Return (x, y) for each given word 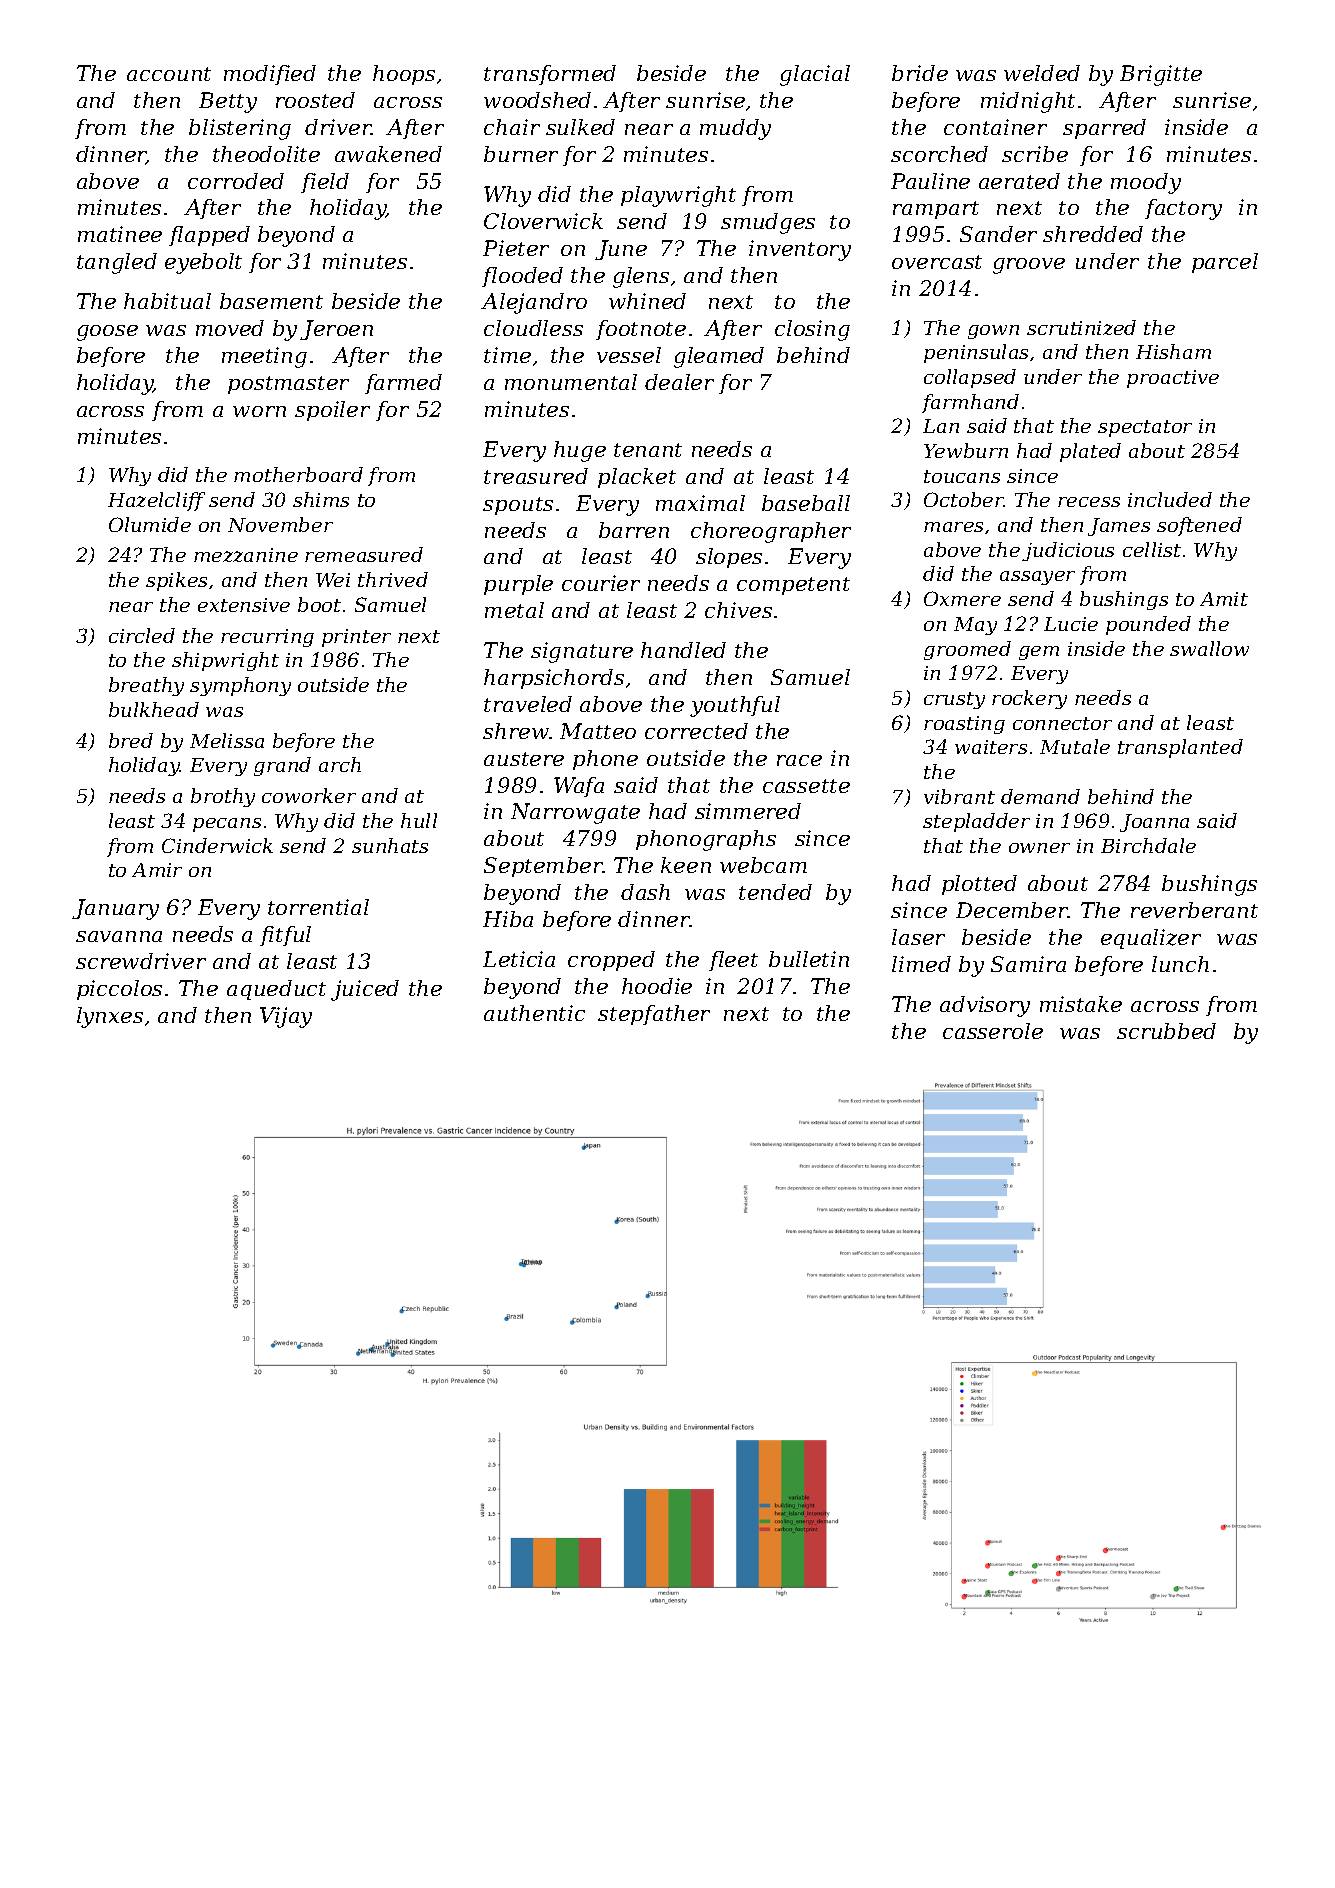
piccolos (119, 990)
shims (321, 499)
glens (641, 277)
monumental (571, 382)
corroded (236, 181)
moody (1146, 183)
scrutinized (1081, 327)
